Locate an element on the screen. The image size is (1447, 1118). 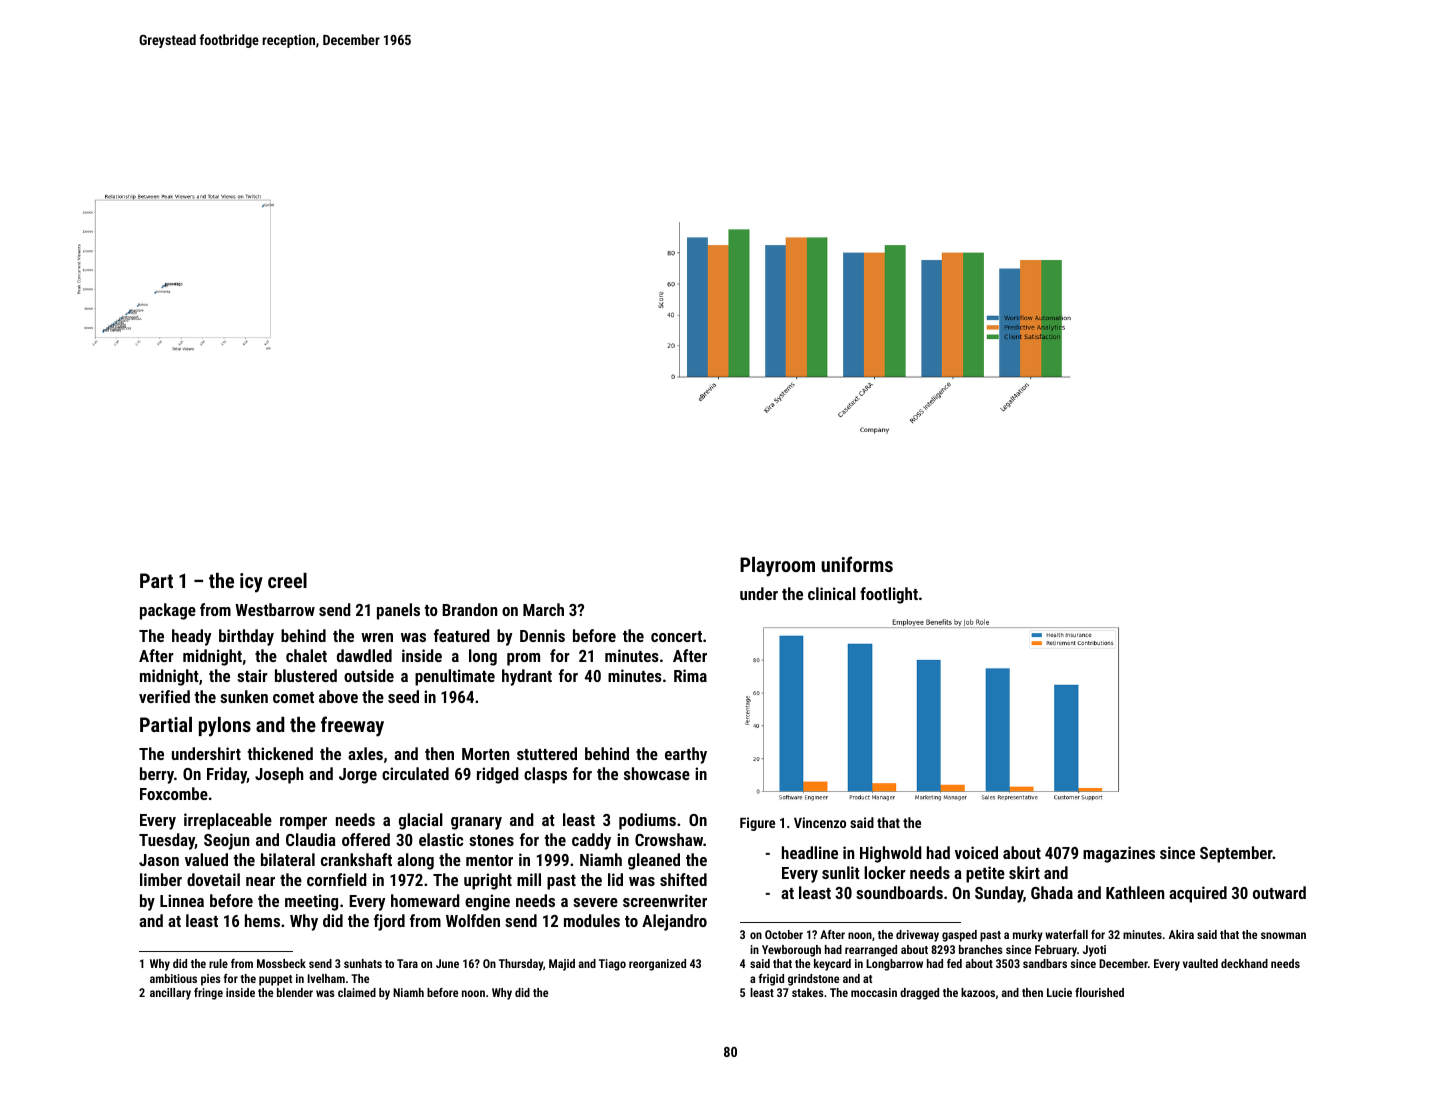
footlight is located at coordinates (889, 595).
